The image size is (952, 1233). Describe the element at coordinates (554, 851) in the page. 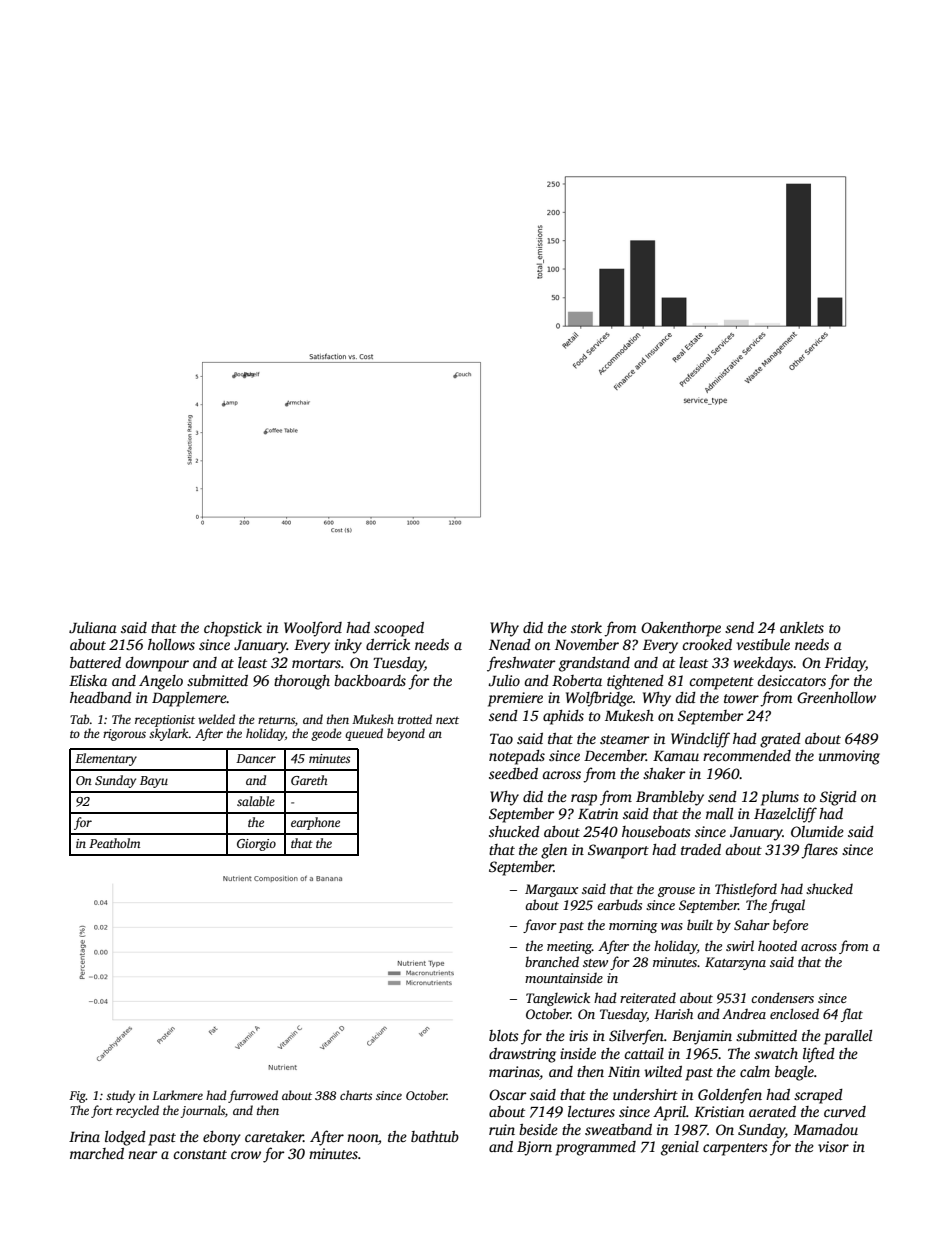

I see `glen` at that location.
